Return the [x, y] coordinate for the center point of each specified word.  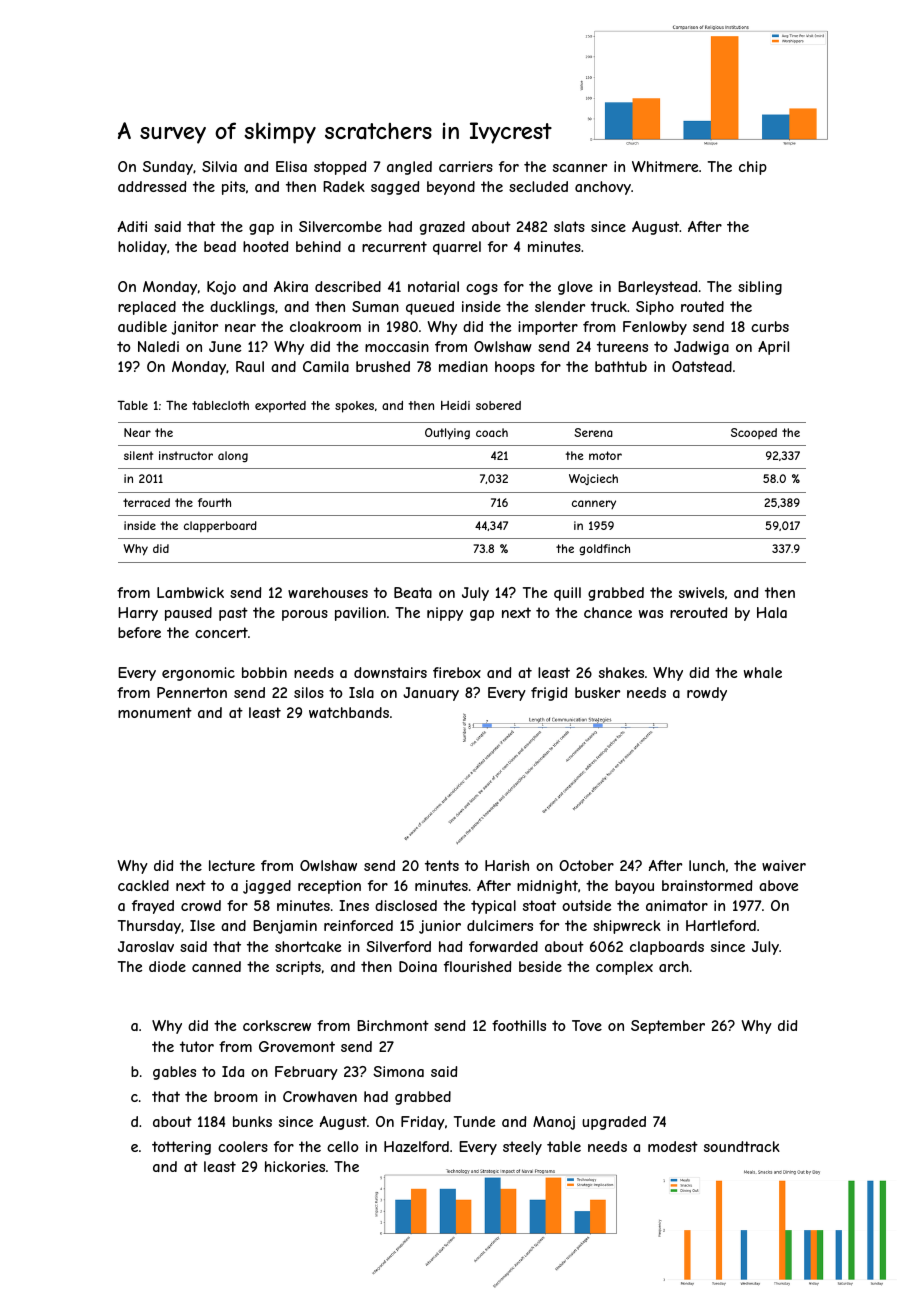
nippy [445, 614]
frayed [153, 907]
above [778, 885]
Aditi [132, 226]
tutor [197, 1046]
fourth [214, 502]
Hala [772, 612]
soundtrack [742, 1146]
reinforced [358, 925]
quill [567, 594]
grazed [442, 228]
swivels [701, 592]
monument [155, 712]
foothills [519, 1025]
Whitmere [665, 166]
